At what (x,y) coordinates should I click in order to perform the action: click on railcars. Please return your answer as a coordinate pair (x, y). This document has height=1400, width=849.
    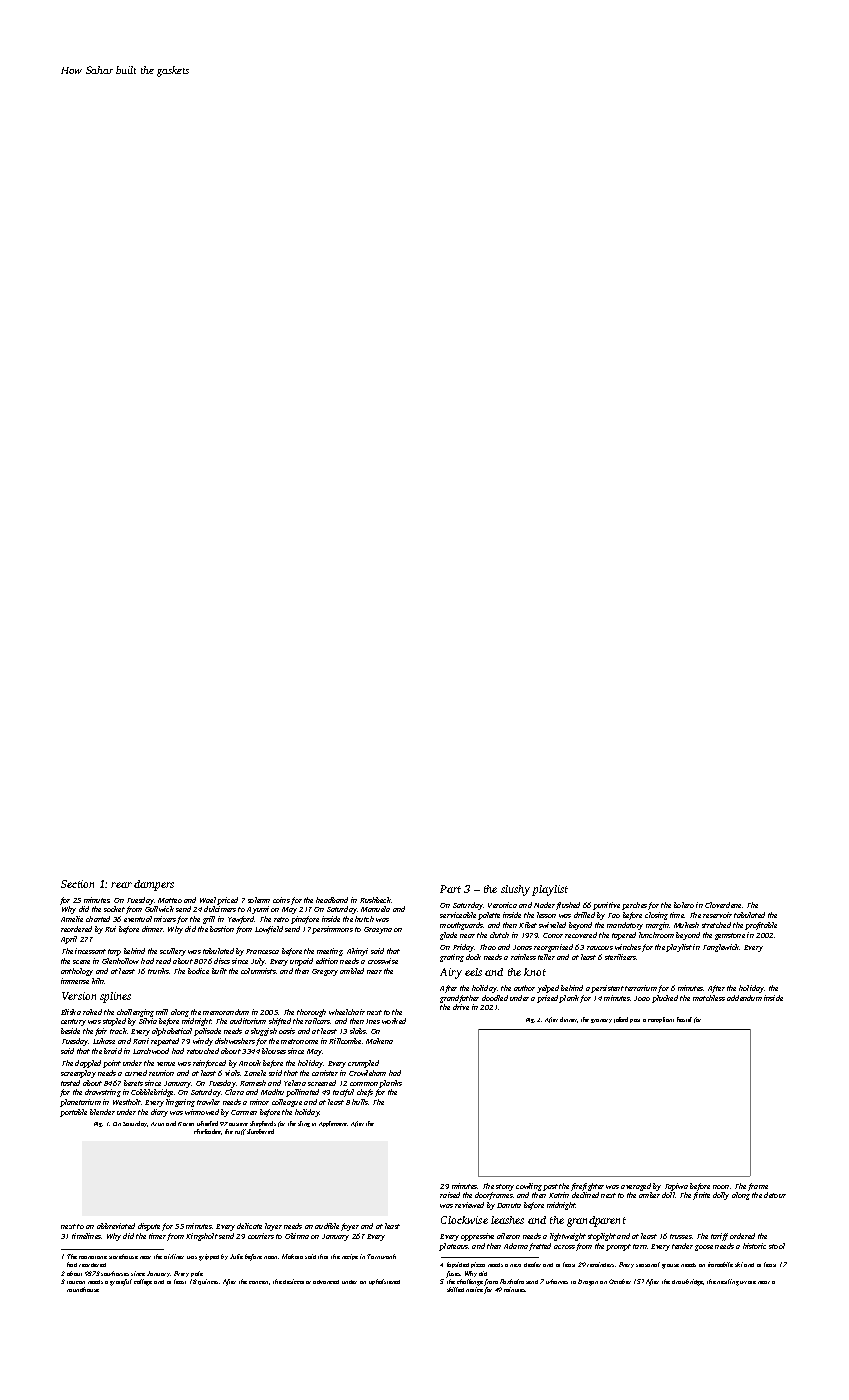
    Looking at the image, I should click on (318, 1021).
